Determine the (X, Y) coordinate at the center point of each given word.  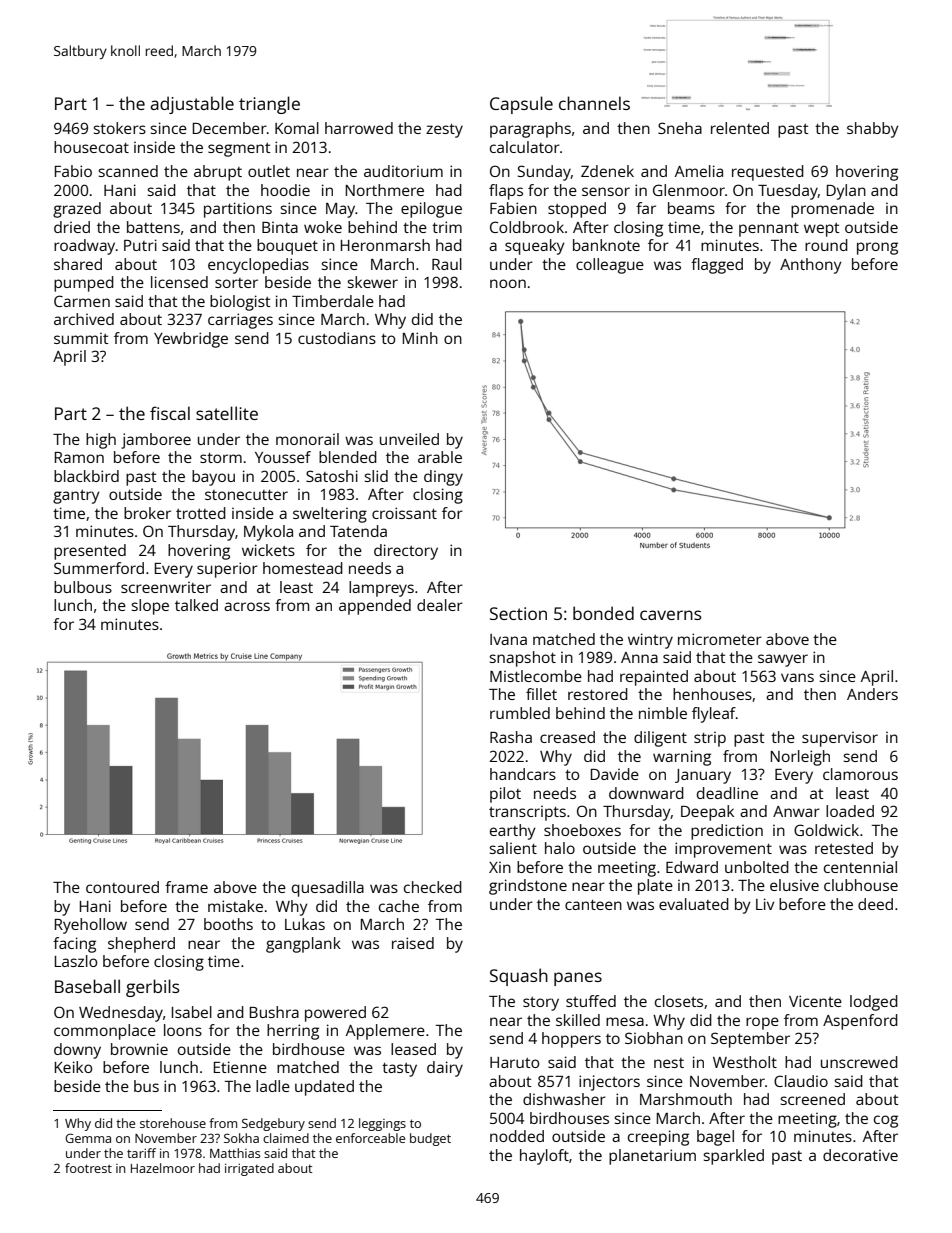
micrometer (720, 639)
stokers (120, 128)
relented (740, 128)
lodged (874, 1003)
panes (578, 979)
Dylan (846, 192)
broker (147, 513)
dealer (440, 605)
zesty (444, 131)
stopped (577, 210)
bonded (603, 613)
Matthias (235, 1153)
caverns (670, 615)
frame (186, 887)
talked (196, 605)
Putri (140, 245)
